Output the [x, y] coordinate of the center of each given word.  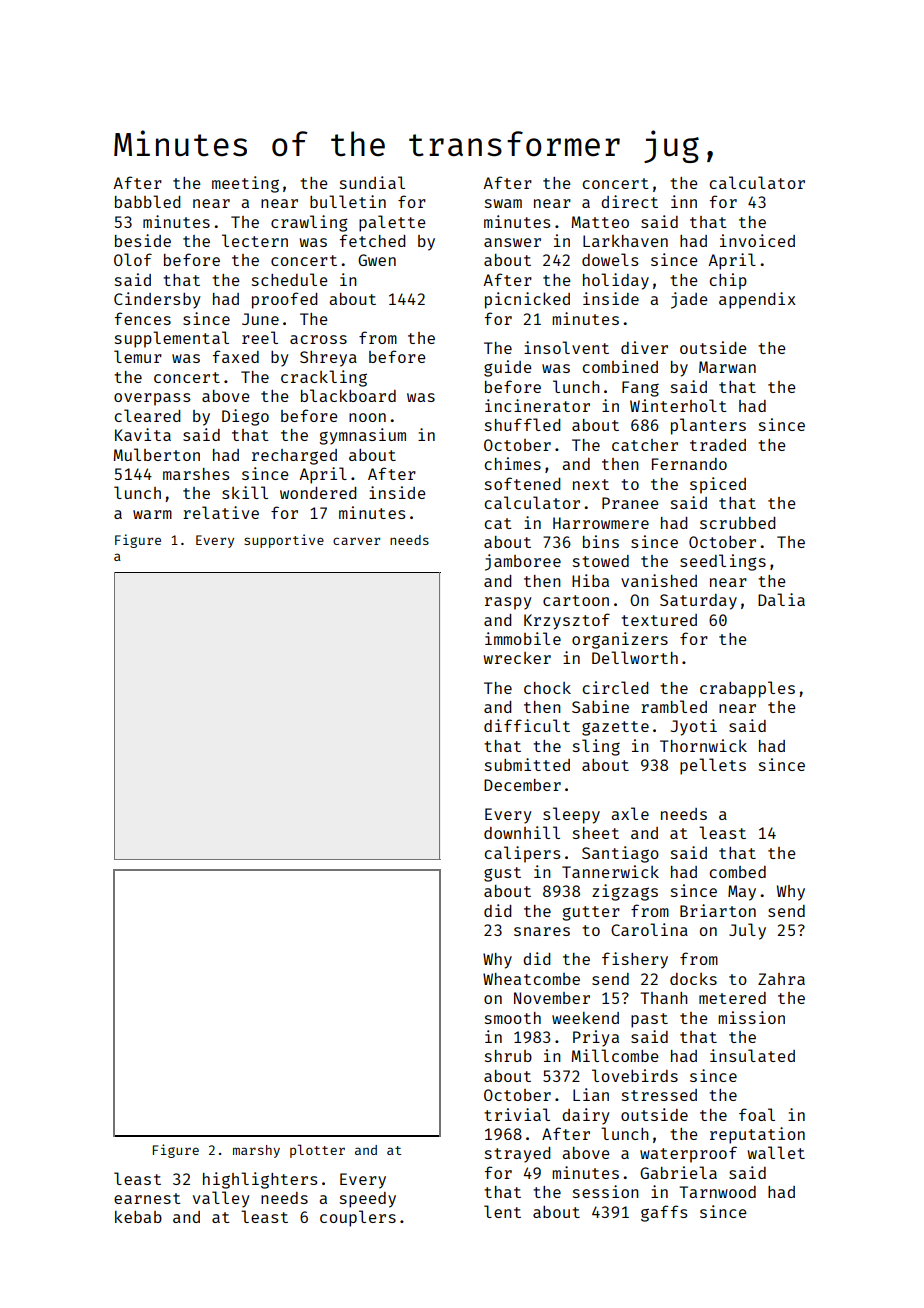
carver [356, 541]
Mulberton [157, 454]
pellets [713, 766]
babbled [147, 201]
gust [502, 874]
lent [502, 1211]
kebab [138, 1217]
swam [503, 203]
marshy [256, 1151]
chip [728, 281]
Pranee [630, 503]
